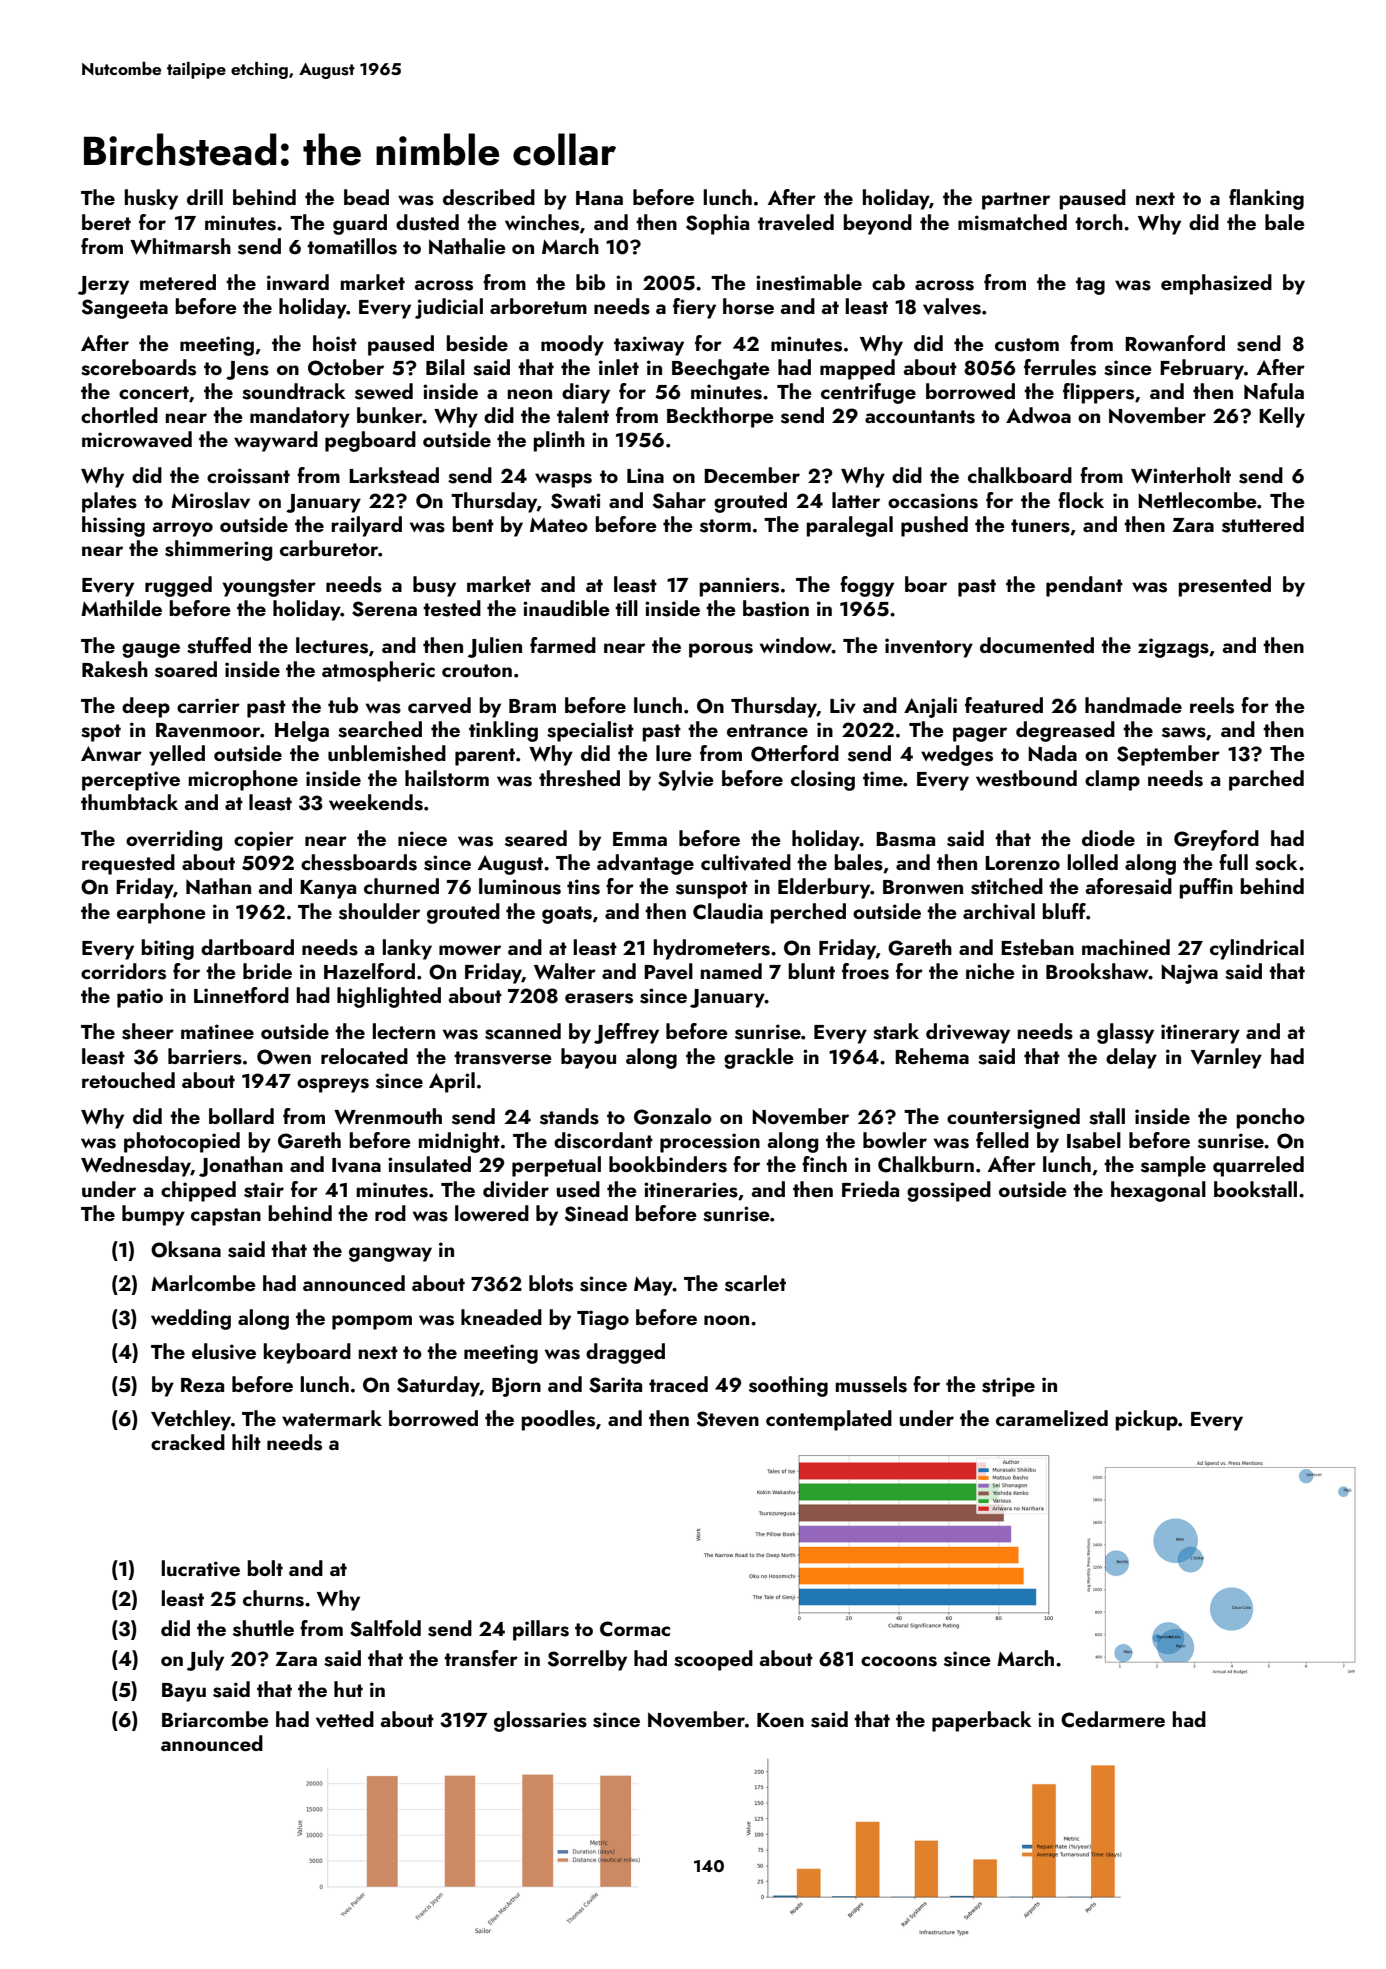 The height and width of the image is (1969, 1386). I want to click on Briarcombe, so click(215, 1719).
